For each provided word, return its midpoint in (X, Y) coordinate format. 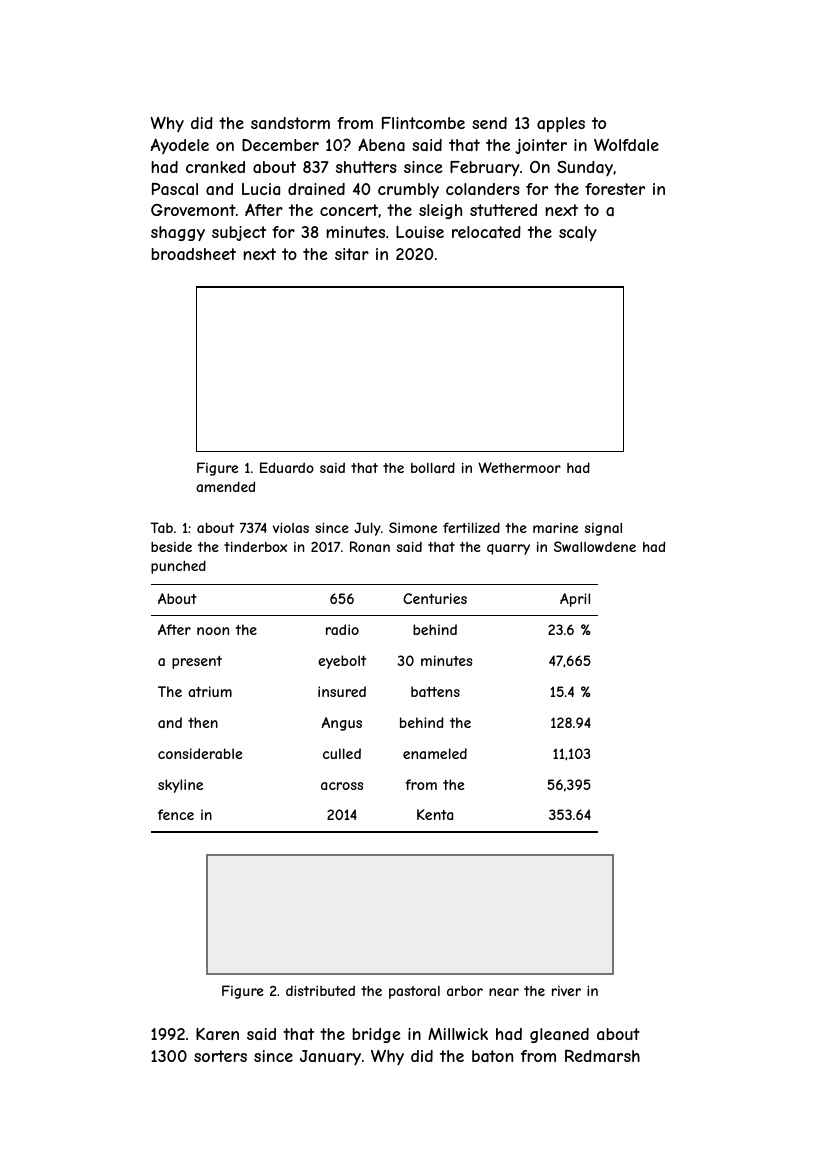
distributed (320, 990)
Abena (381, 144)
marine (555, 528)
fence (176, 814)
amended (225, 486)
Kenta (435, 814)
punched (178, 567)
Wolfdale (626, 144)
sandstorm (290, 123)
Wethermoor (519, 467)
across (342, 786)
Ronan (370, 546)
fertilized (471, 527)
